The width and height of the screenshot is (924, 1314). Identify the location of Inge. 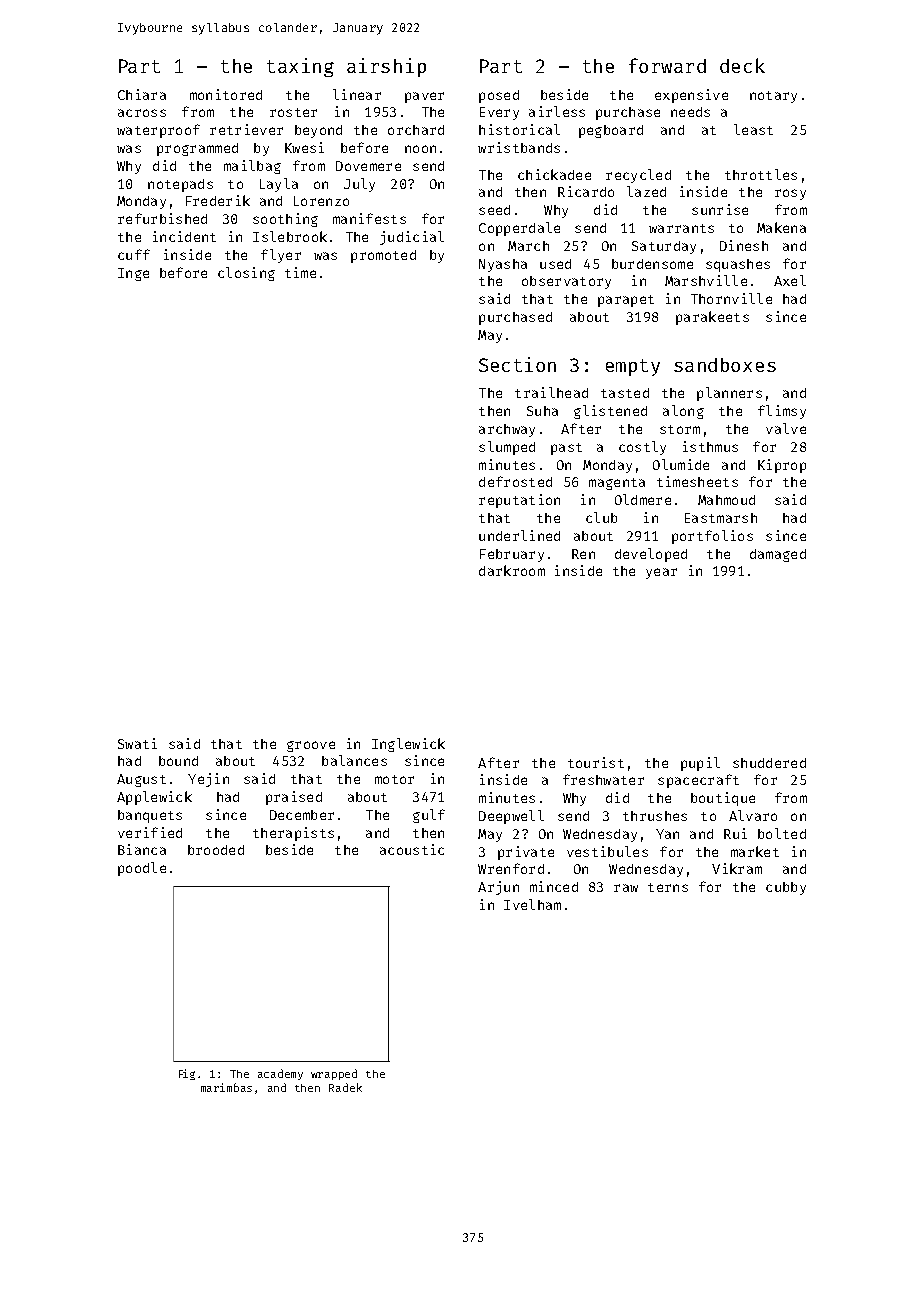
(133, 274).
